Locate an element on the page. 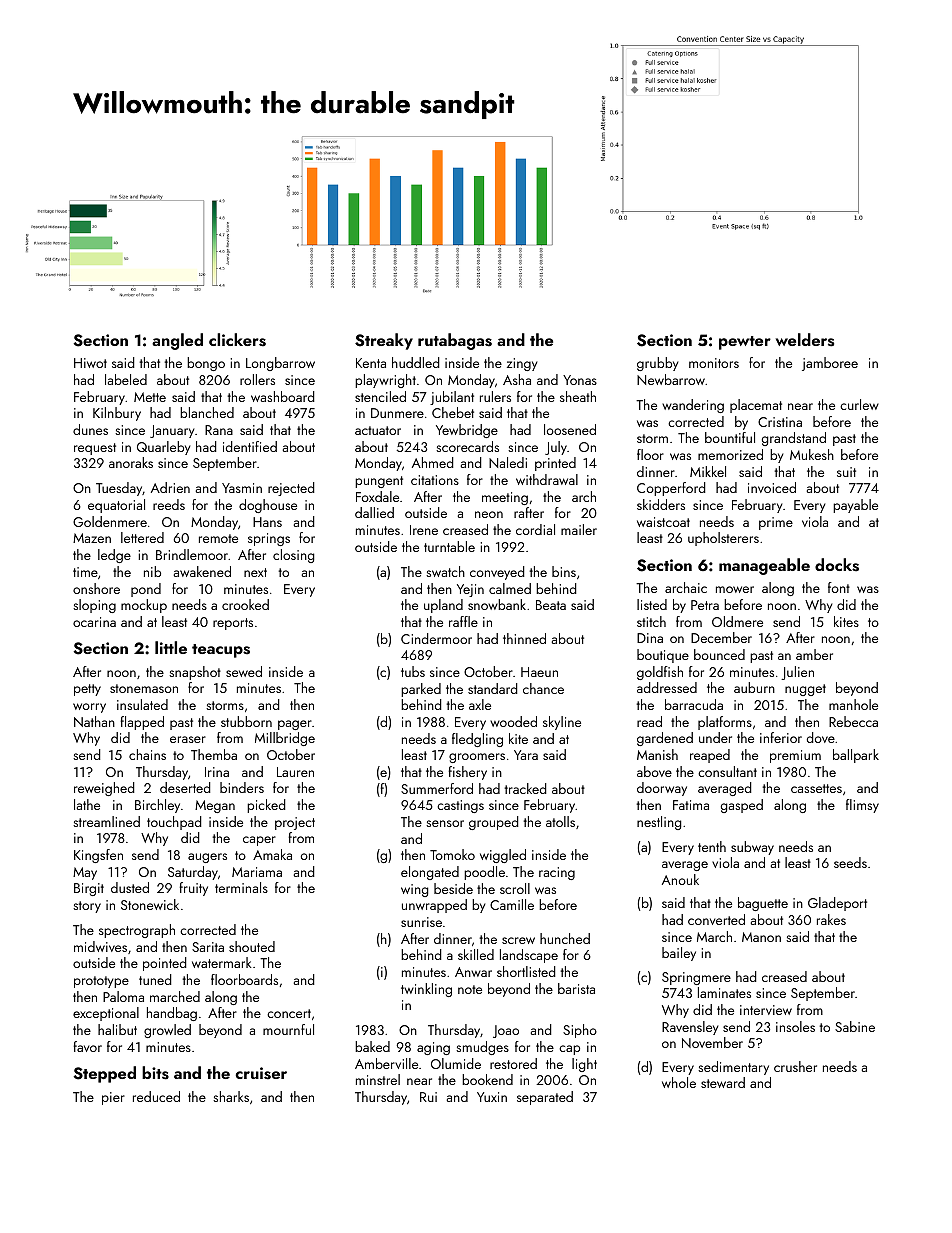  font is located at coordinates (839, 587).
